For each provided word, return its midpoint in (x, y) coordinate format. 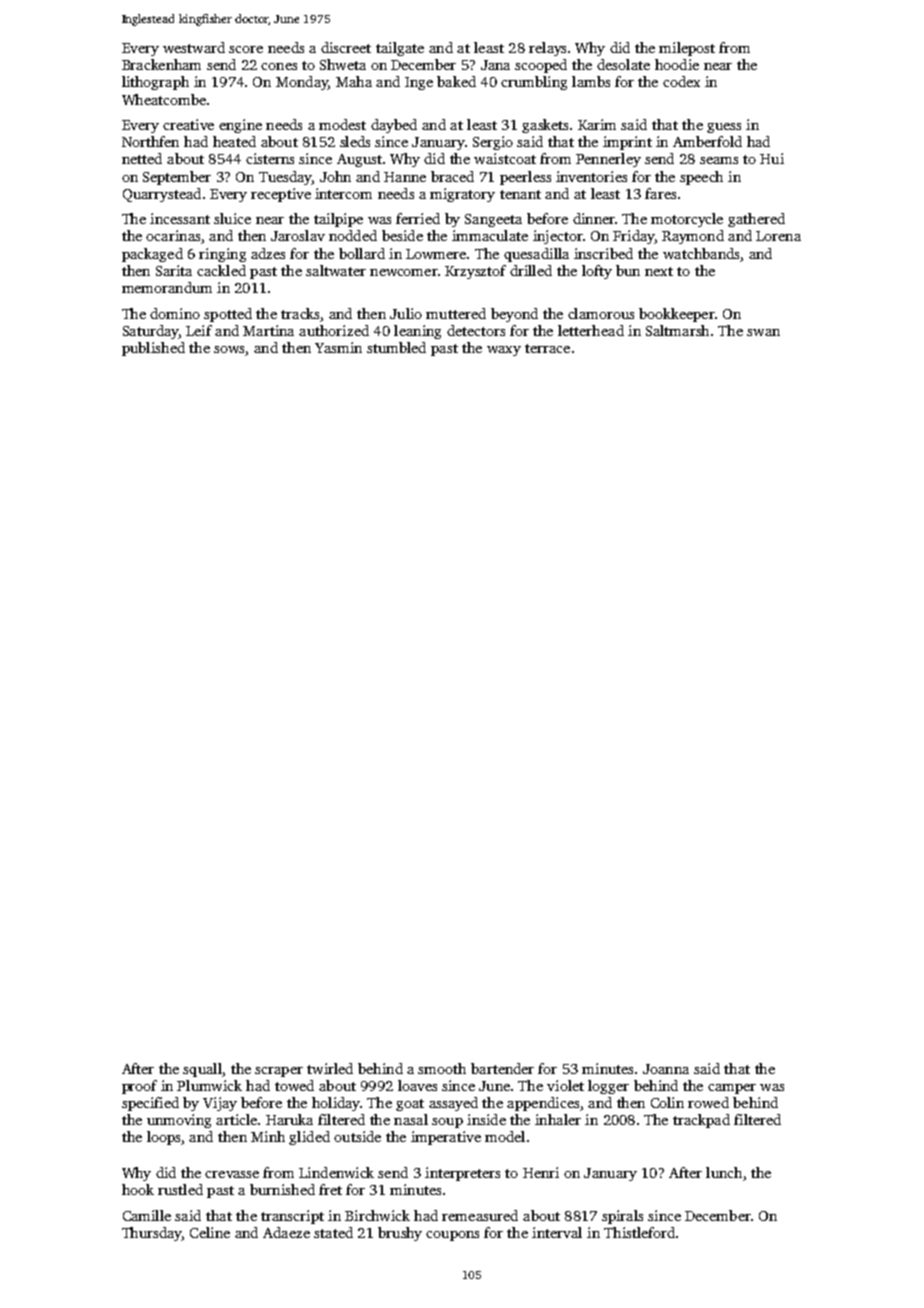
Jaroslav (298, 235)
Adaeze (286, 1232)
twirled (330, 1068)
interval (557, 1232)
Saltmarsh (677, 330)
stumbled (396, 347)
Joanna (666, 1069)
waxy (504, 351)
